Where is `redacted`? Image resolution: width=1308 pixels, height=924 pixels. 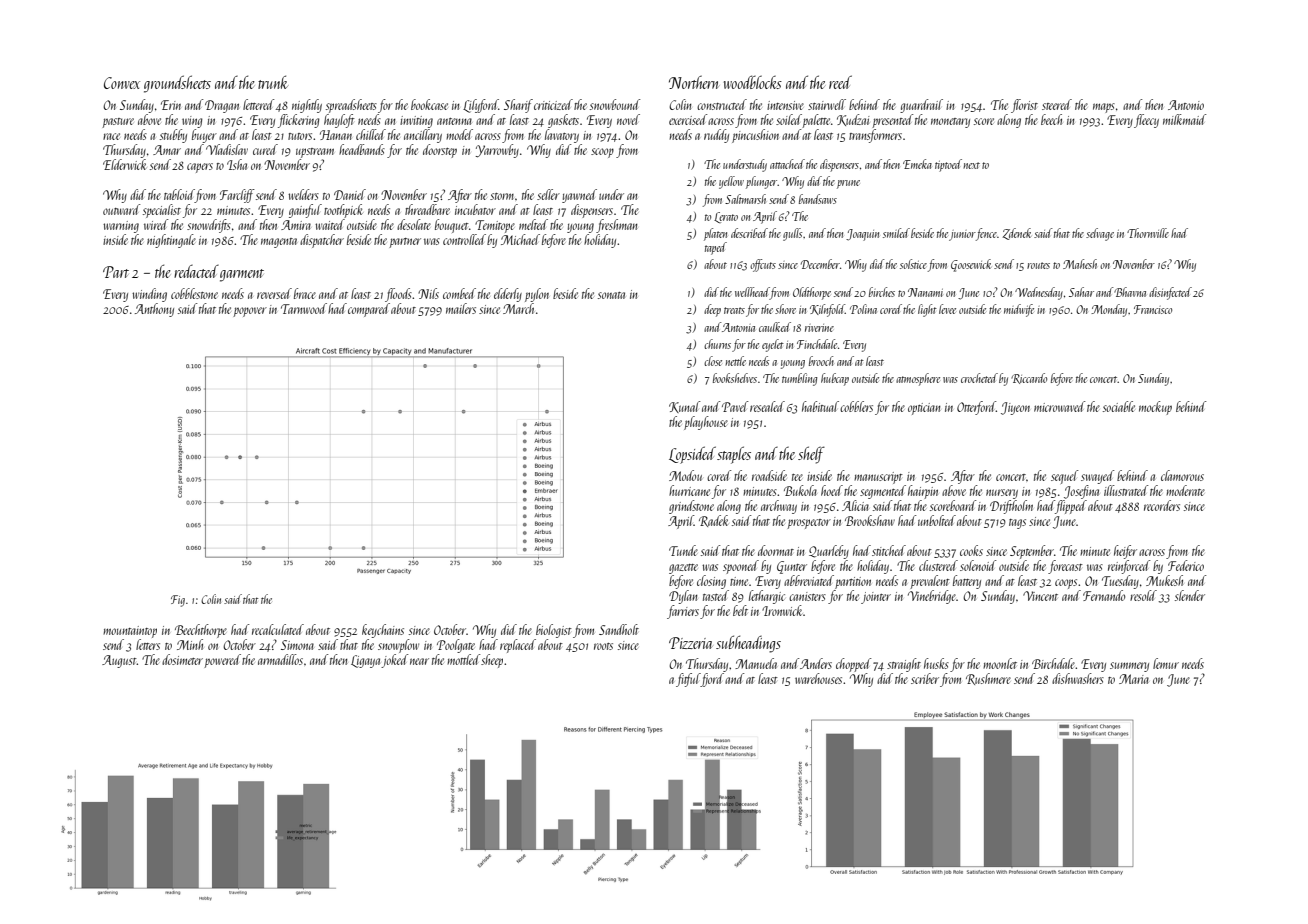
redacted is located at coordinates (196, 271).
